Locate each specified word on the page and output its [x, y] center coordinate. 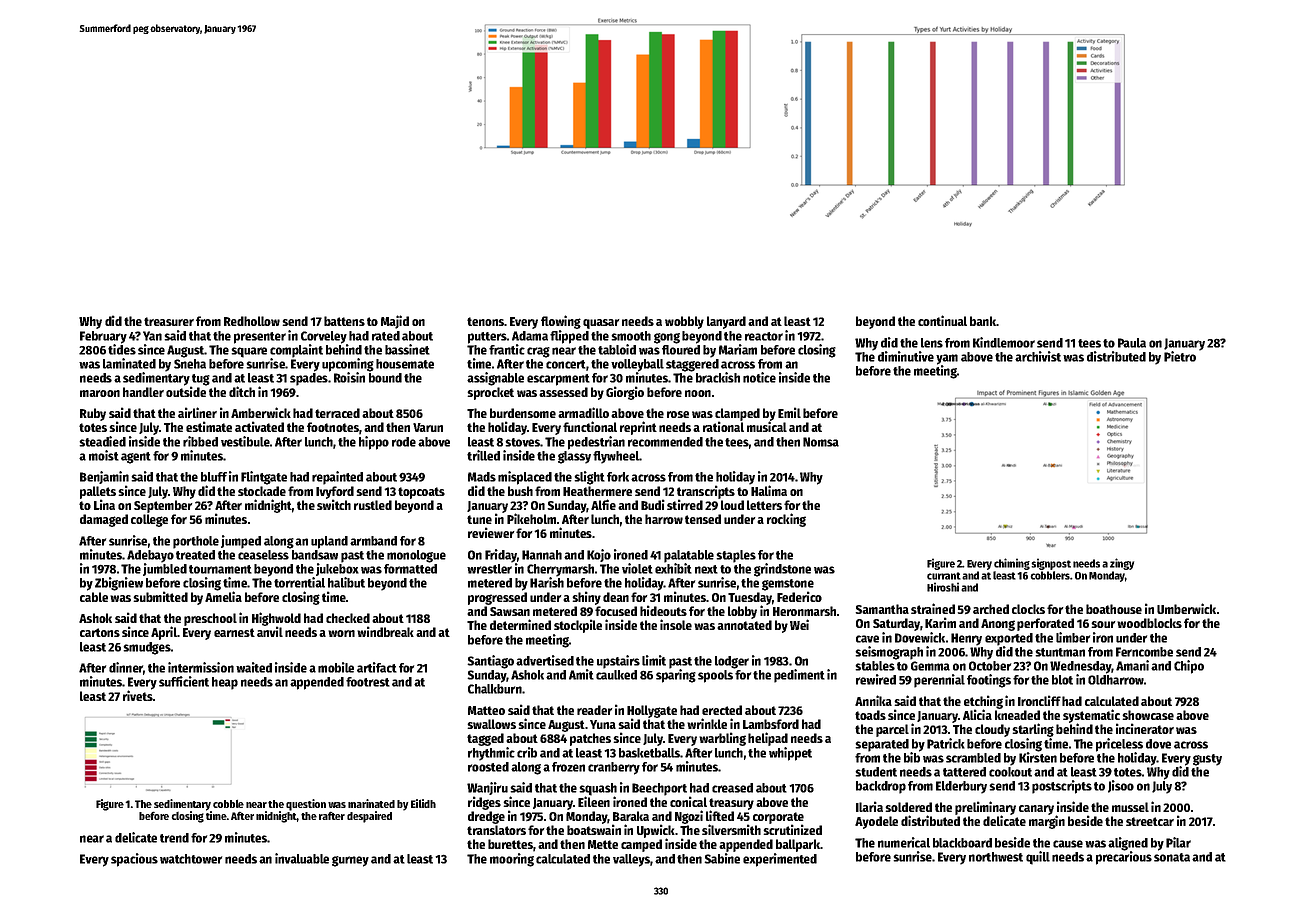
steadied [102, 441]
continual [942, 320]
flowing [561, 322]
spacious [134, 860]
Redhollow [252, 321]
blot [1062, 680]
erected [722, 710]
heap [225, 683]
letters [764, 505]
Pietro [1180, 356]
